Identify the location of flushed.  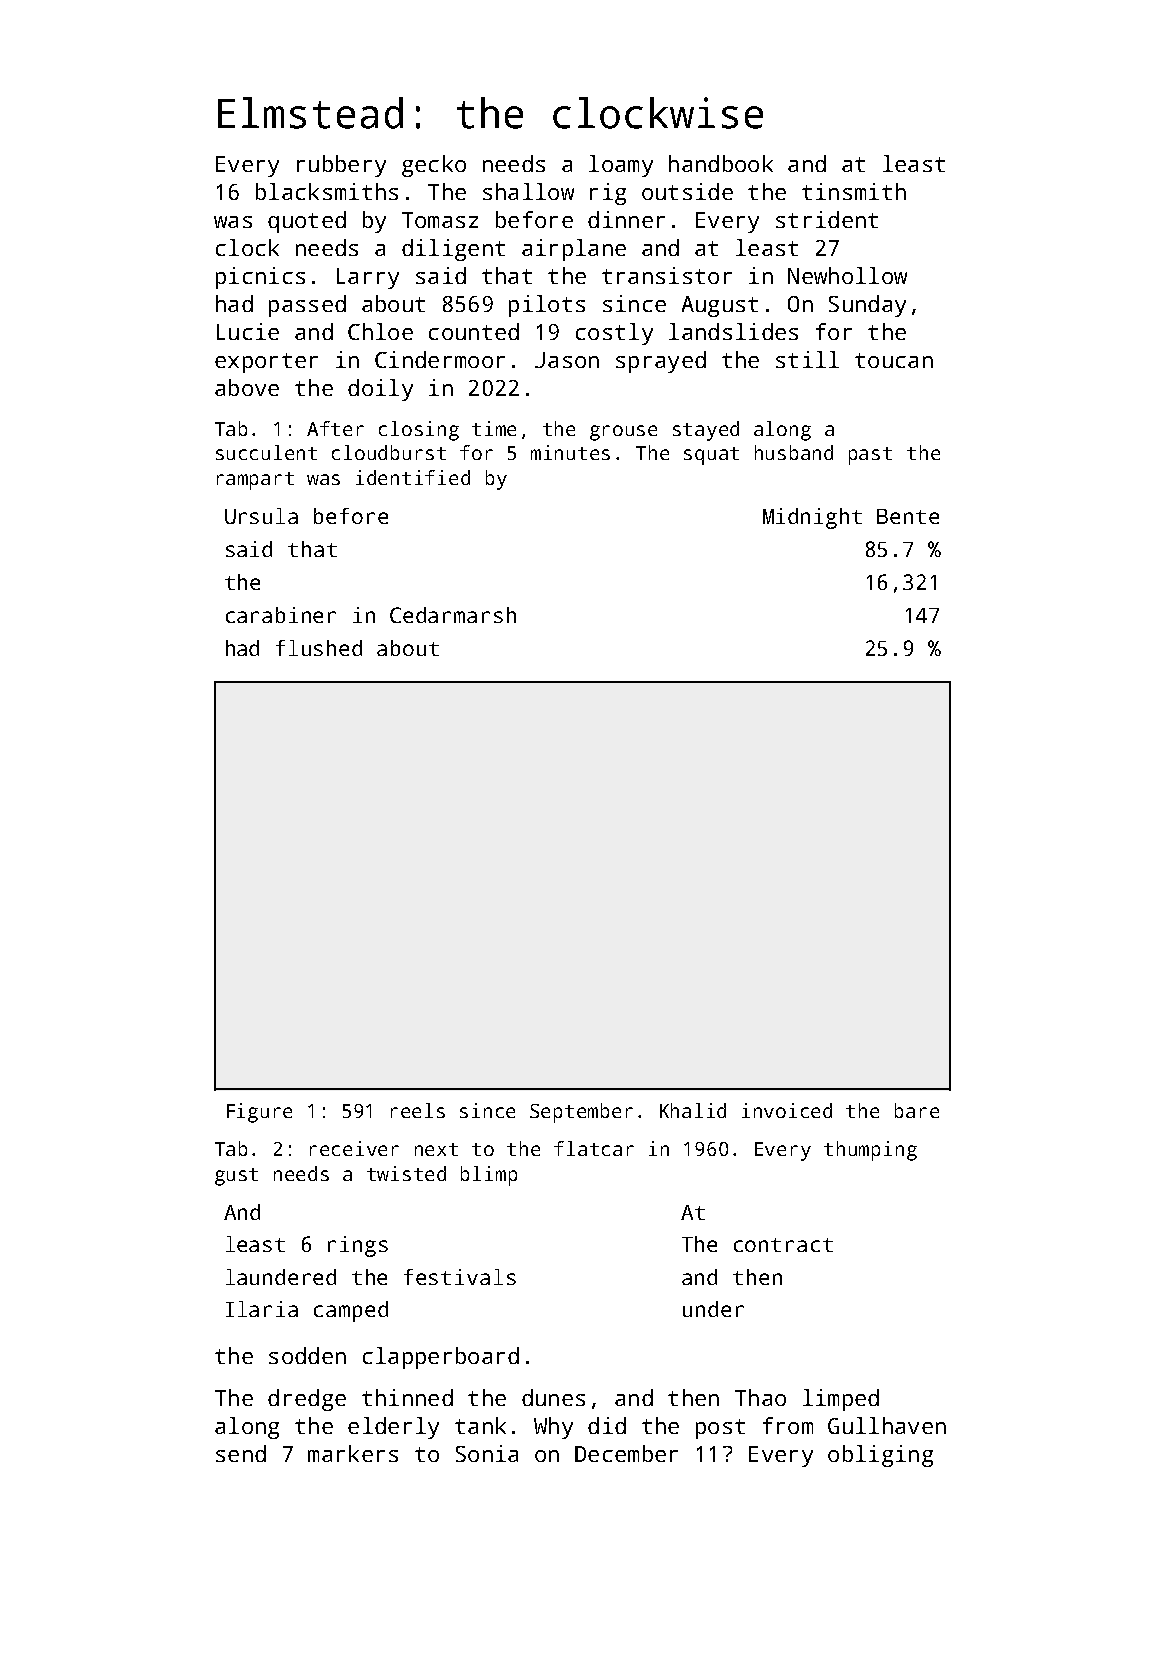
(319, 648).
